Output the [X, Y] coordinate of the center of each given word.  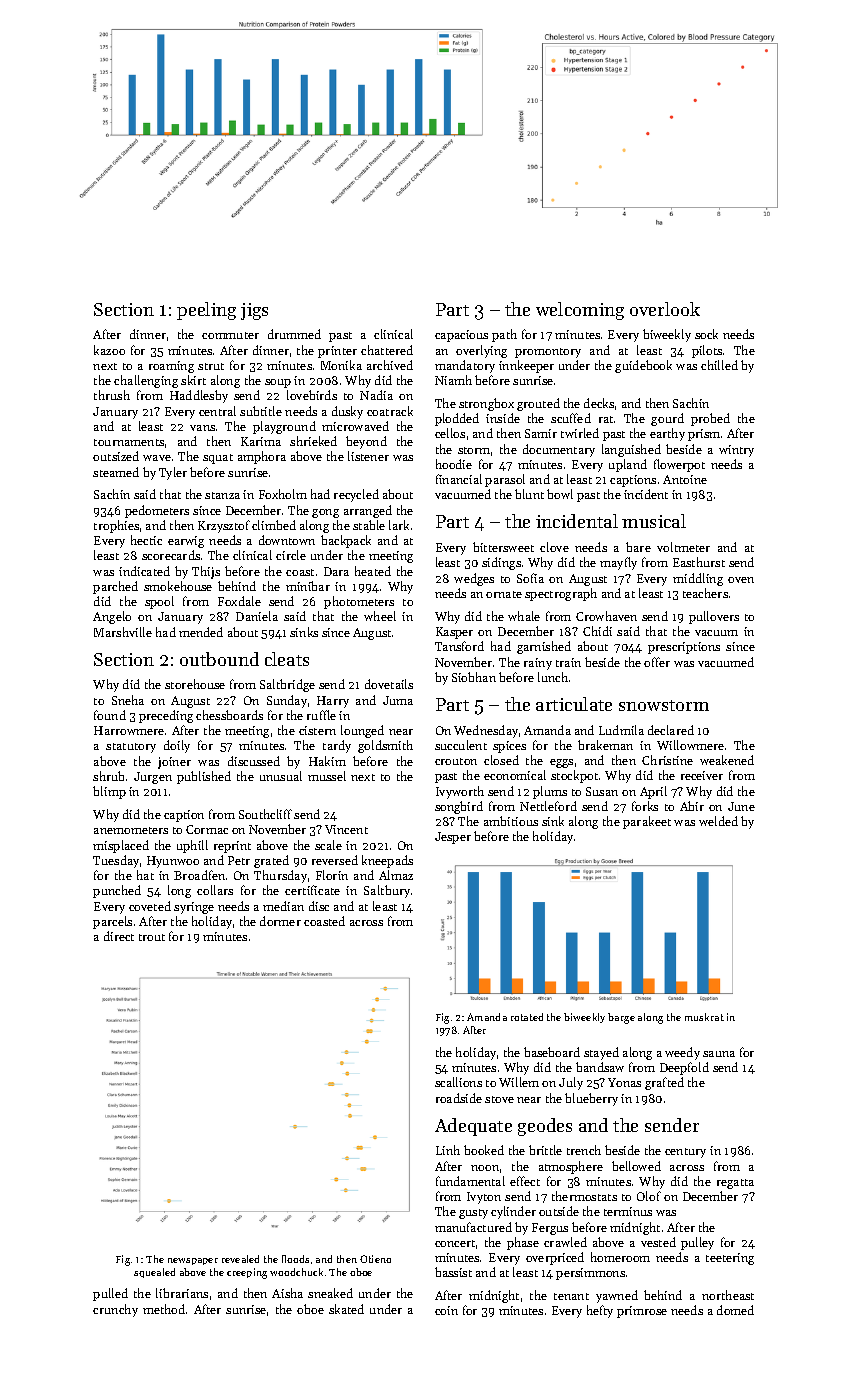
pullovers [714, 617]
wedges [474, 579]
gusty [473, 1214]
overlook [665, 309]
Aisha [287, 1293]
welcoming [580, 311]
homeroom [620, 1257]
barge [621, 1018]
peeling [206, 311]
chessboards [229, 715]
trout [152, 937]
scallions [458, 1082]
